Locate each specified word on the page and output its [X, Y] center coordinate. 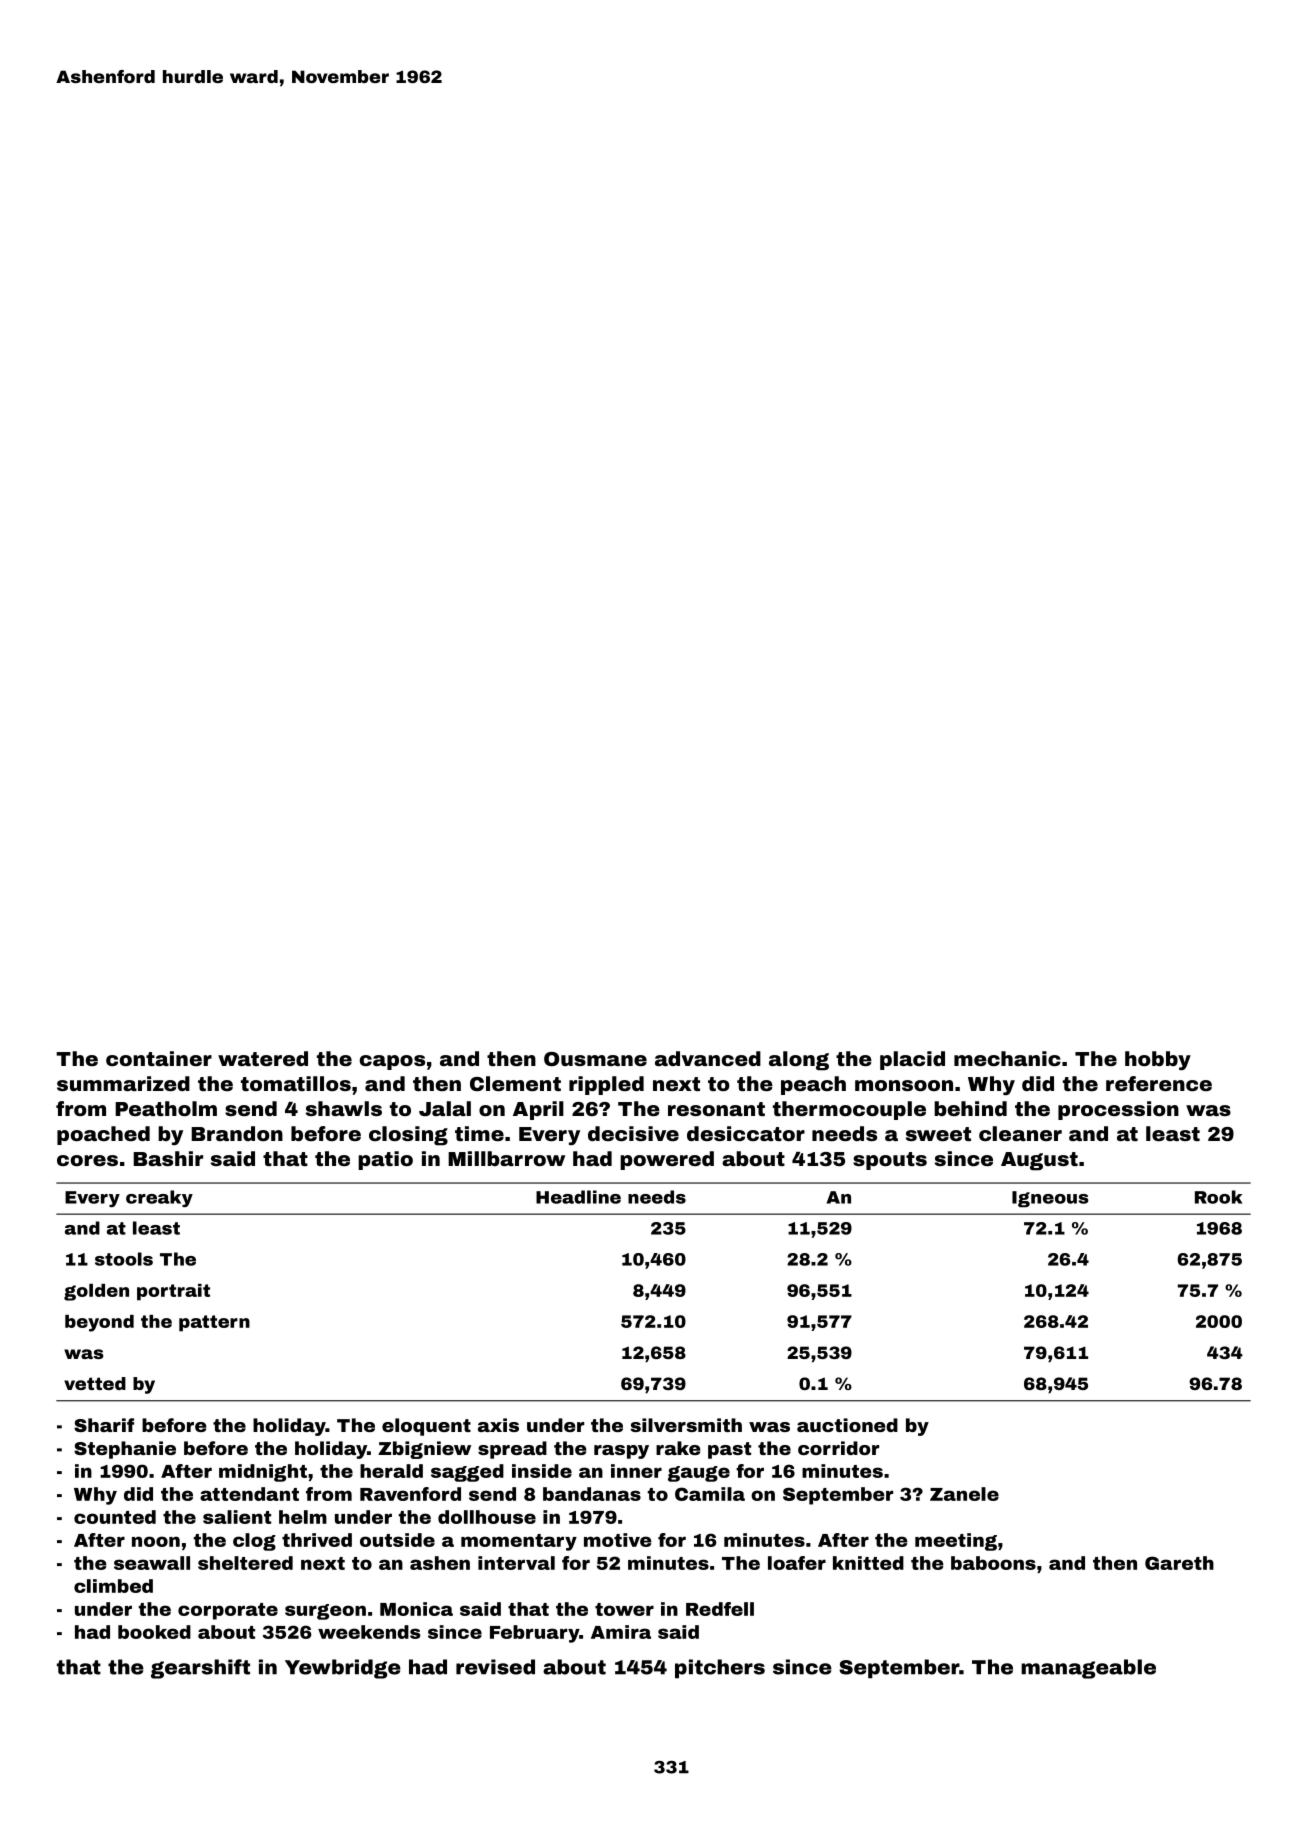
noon [156, 1541]
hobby [1158, 1060]
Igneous [1050, 1199]
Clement [515, 1083]
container [159, 1058]
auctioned [847, 1425]
